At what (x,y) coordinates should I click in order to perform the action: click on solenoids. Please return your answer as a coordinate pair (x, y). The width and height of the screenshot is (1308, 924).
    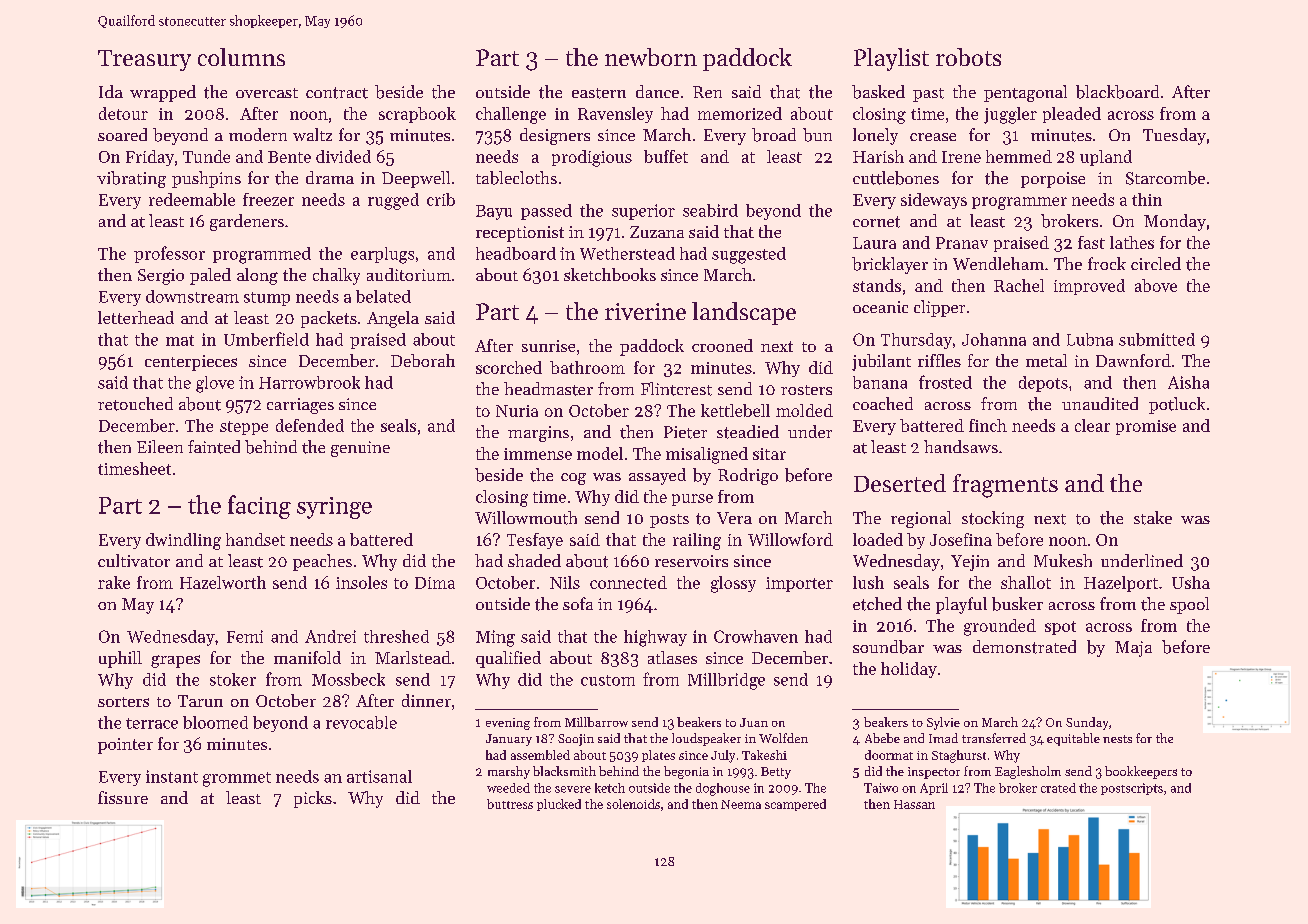
    Looking at the image, I should click on (633, 804).
